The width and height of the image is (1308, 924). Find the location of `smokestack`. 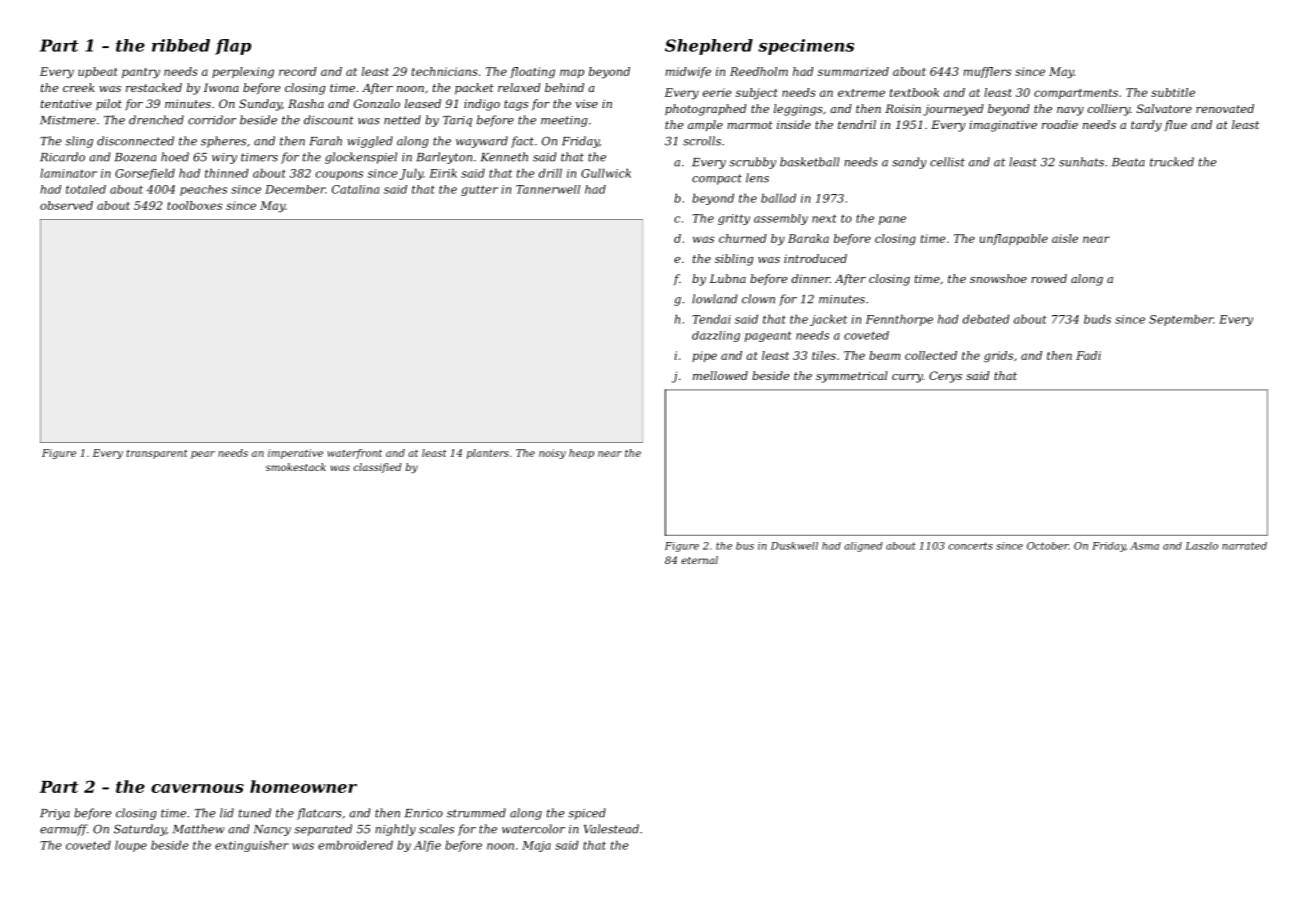

smokestack is located at coordinates (296, 467).
